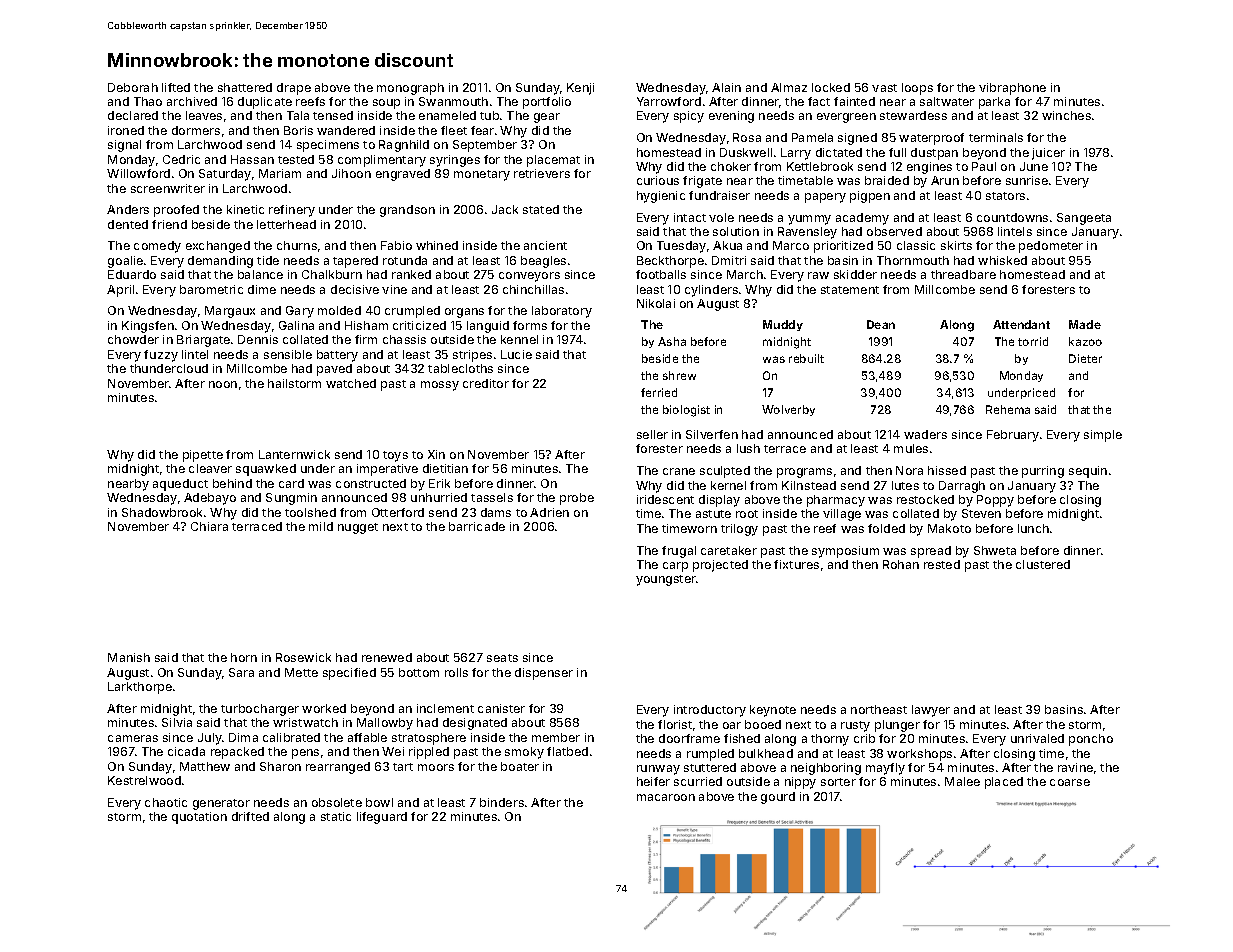  I want to click on monograph, so click(410, 89).
